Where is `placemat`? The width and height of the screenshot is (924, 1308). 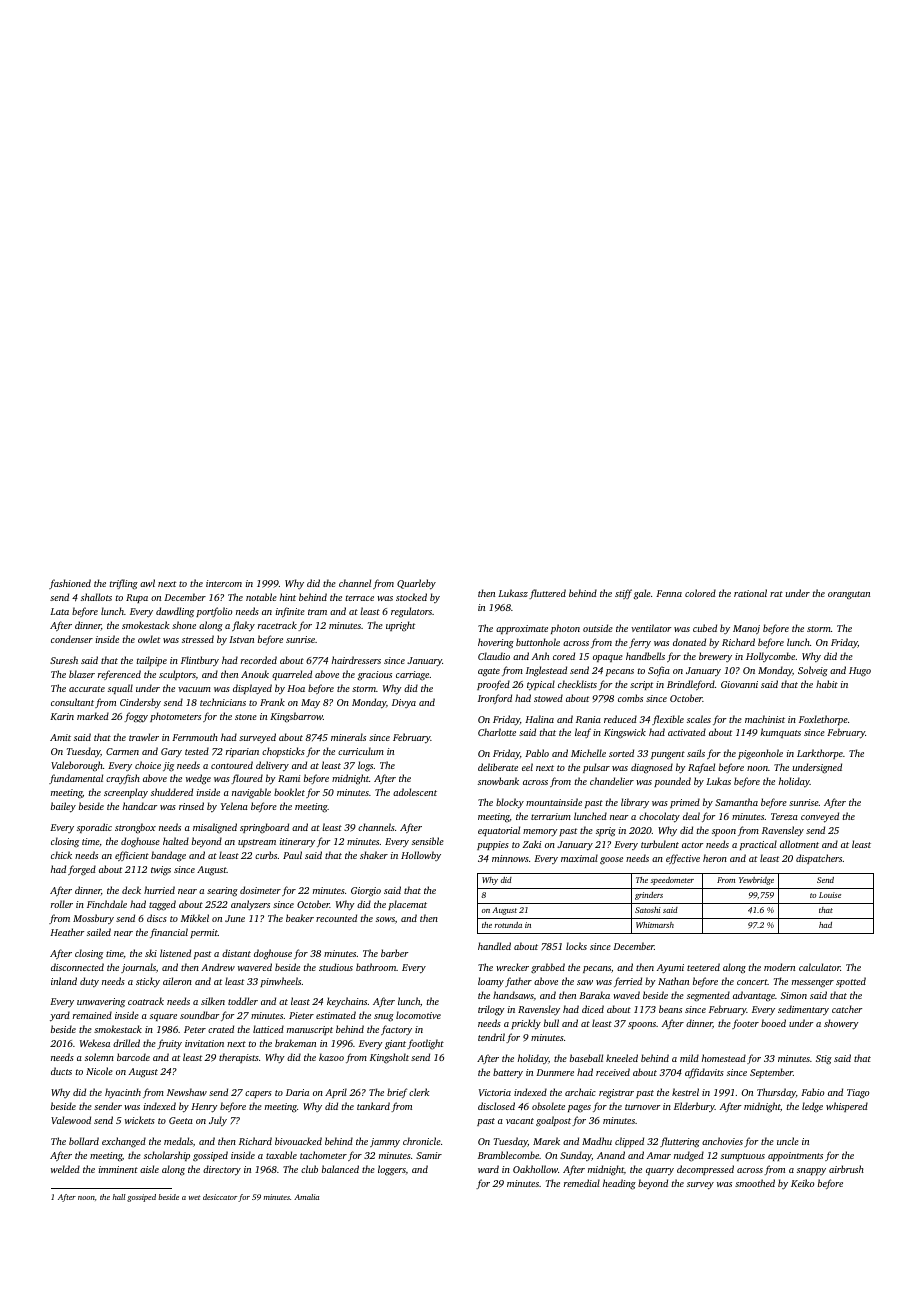
placemat is located at coordinates (407, 905).
